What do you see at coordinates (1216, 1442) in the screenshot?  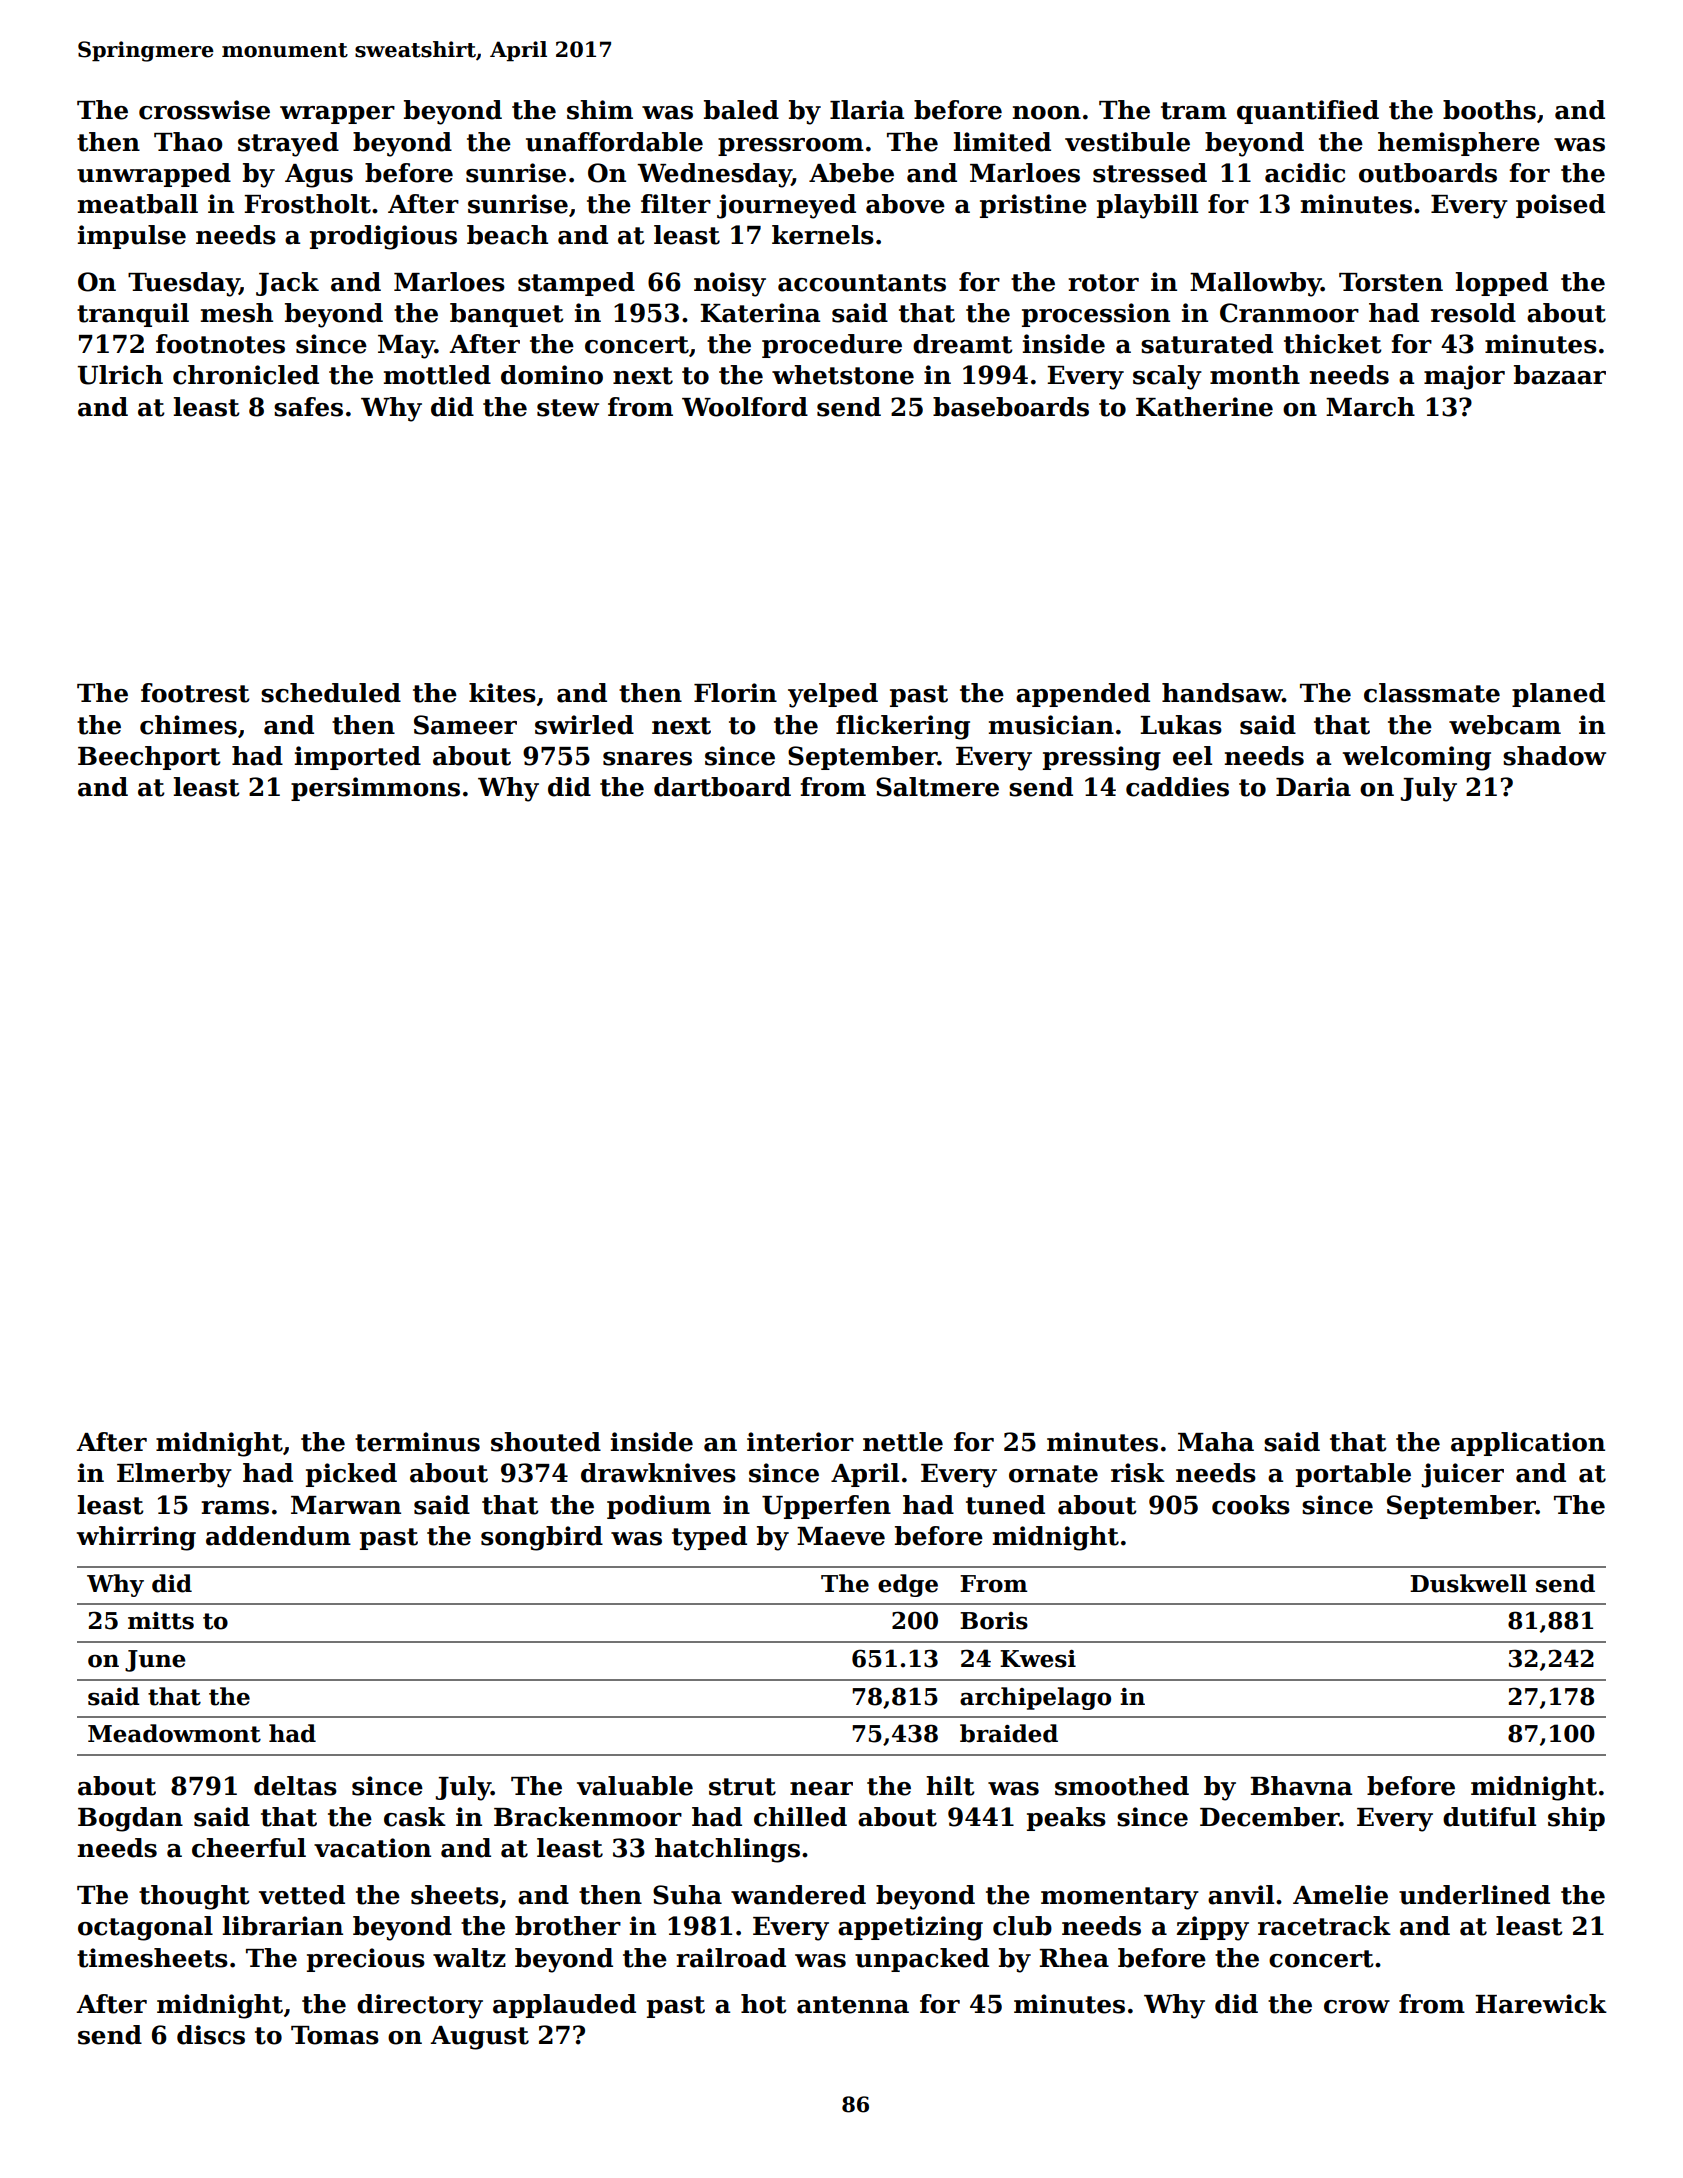 I see `Maha` at bounding box center [1216, 1442].
